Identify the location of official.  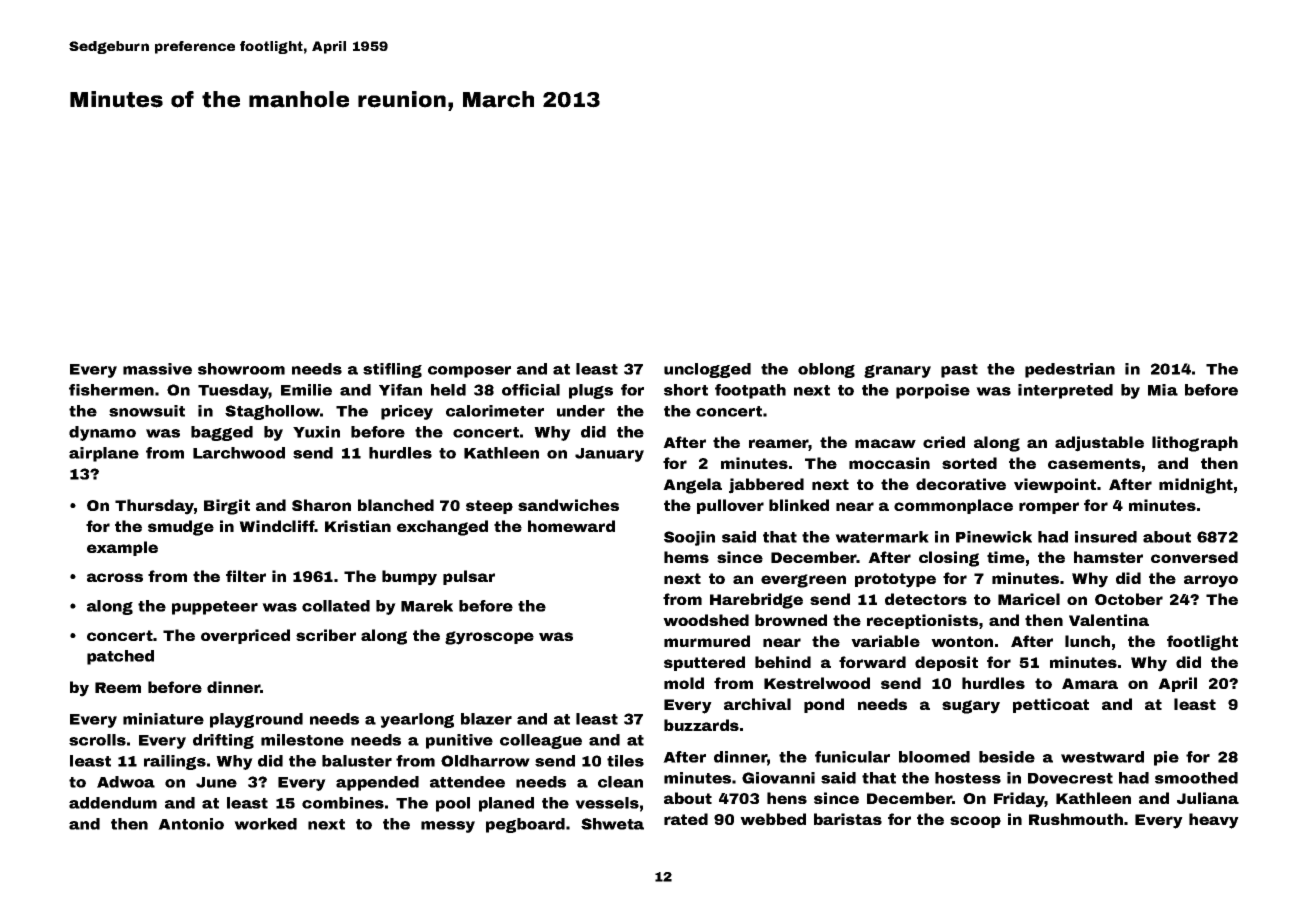
(531, 390).
